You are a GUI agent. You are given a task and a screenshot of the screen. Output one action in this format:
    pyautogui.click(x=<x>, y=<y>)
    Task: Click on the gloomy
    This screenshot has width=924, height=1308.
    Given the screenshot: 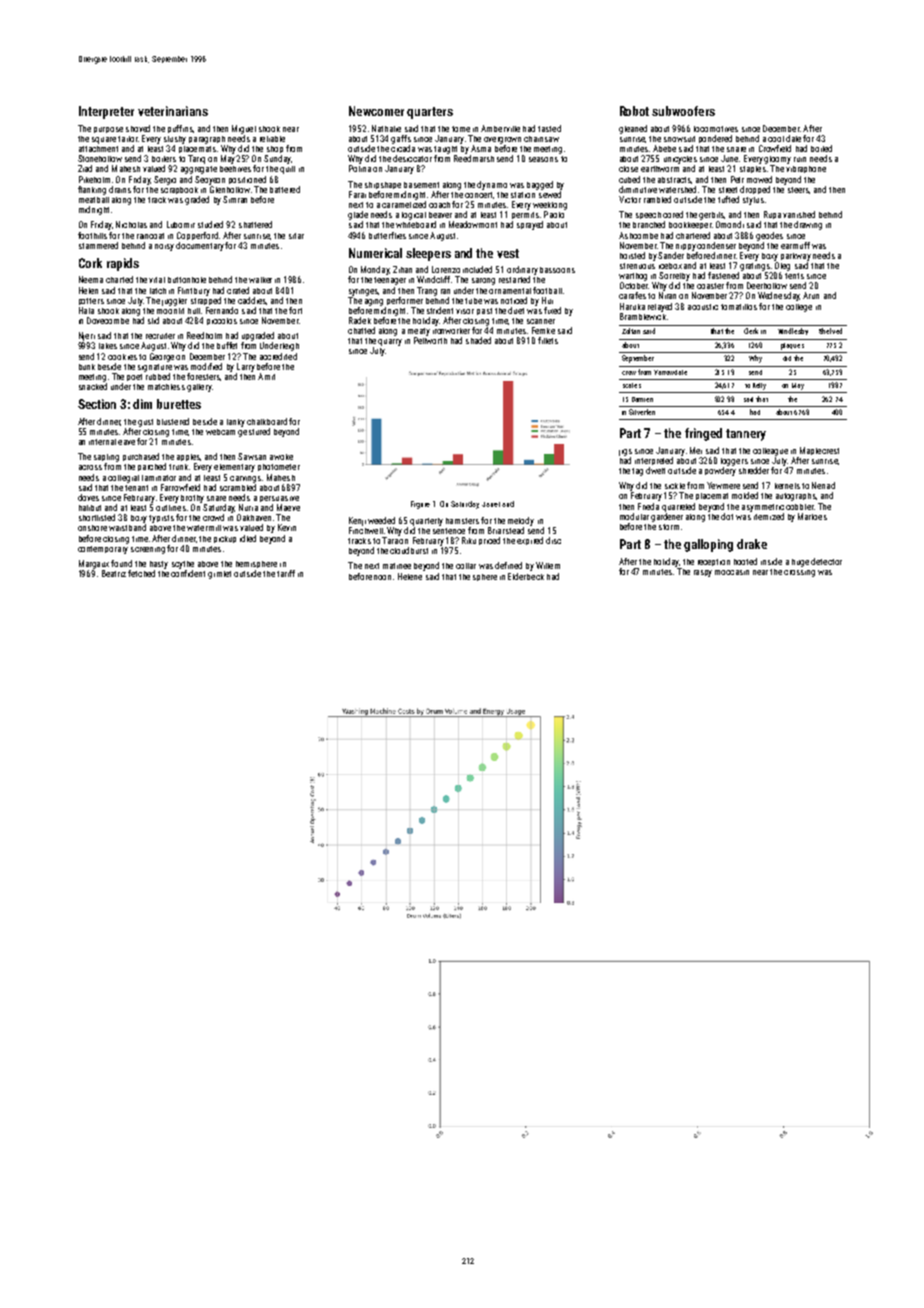 What is the action you would take?
    pyautogui.click(x=777, y=160)
